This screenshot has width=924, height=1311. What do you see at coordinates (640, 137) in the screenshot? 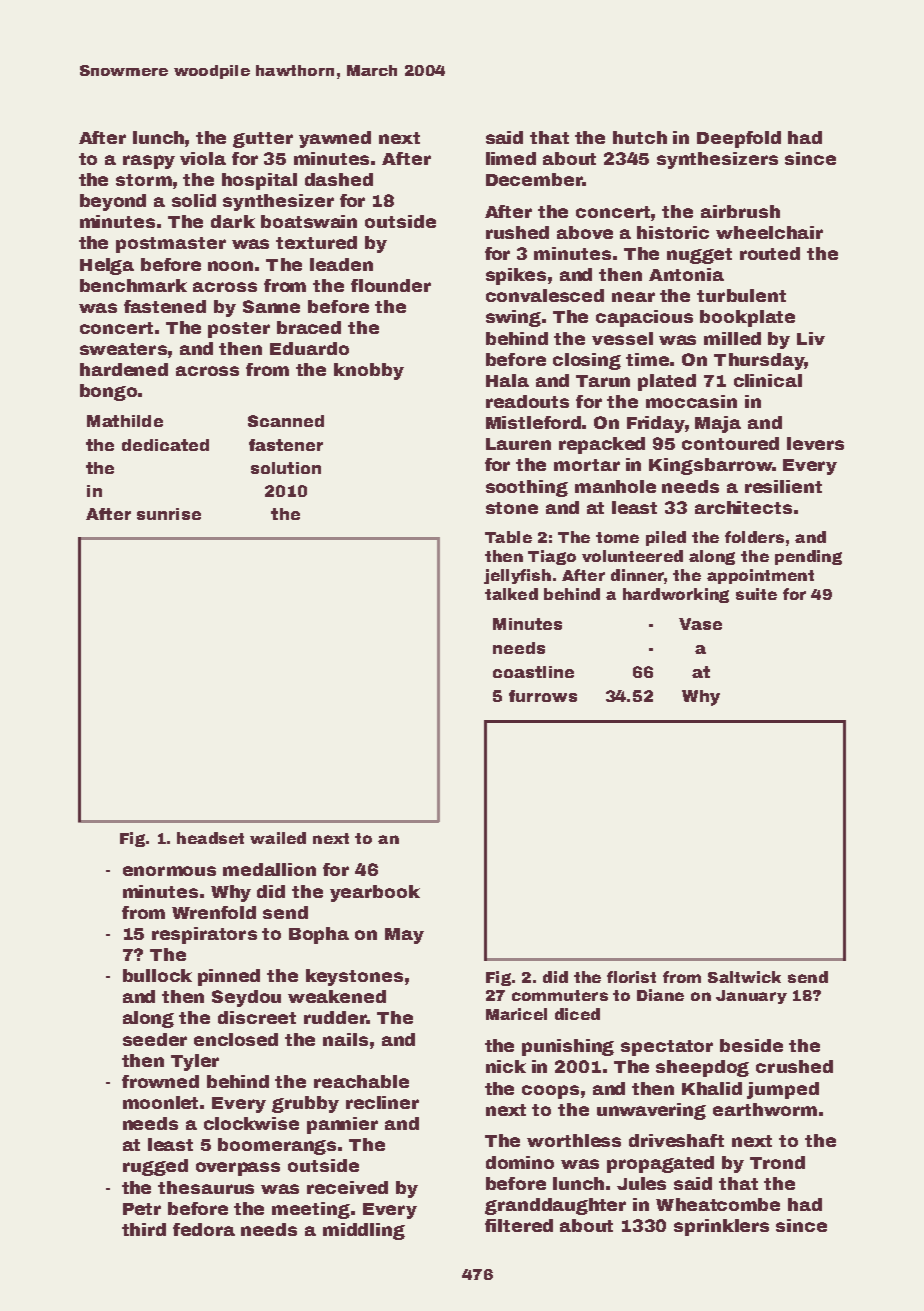
I see `hutch` at bounding box center [640, 137].
